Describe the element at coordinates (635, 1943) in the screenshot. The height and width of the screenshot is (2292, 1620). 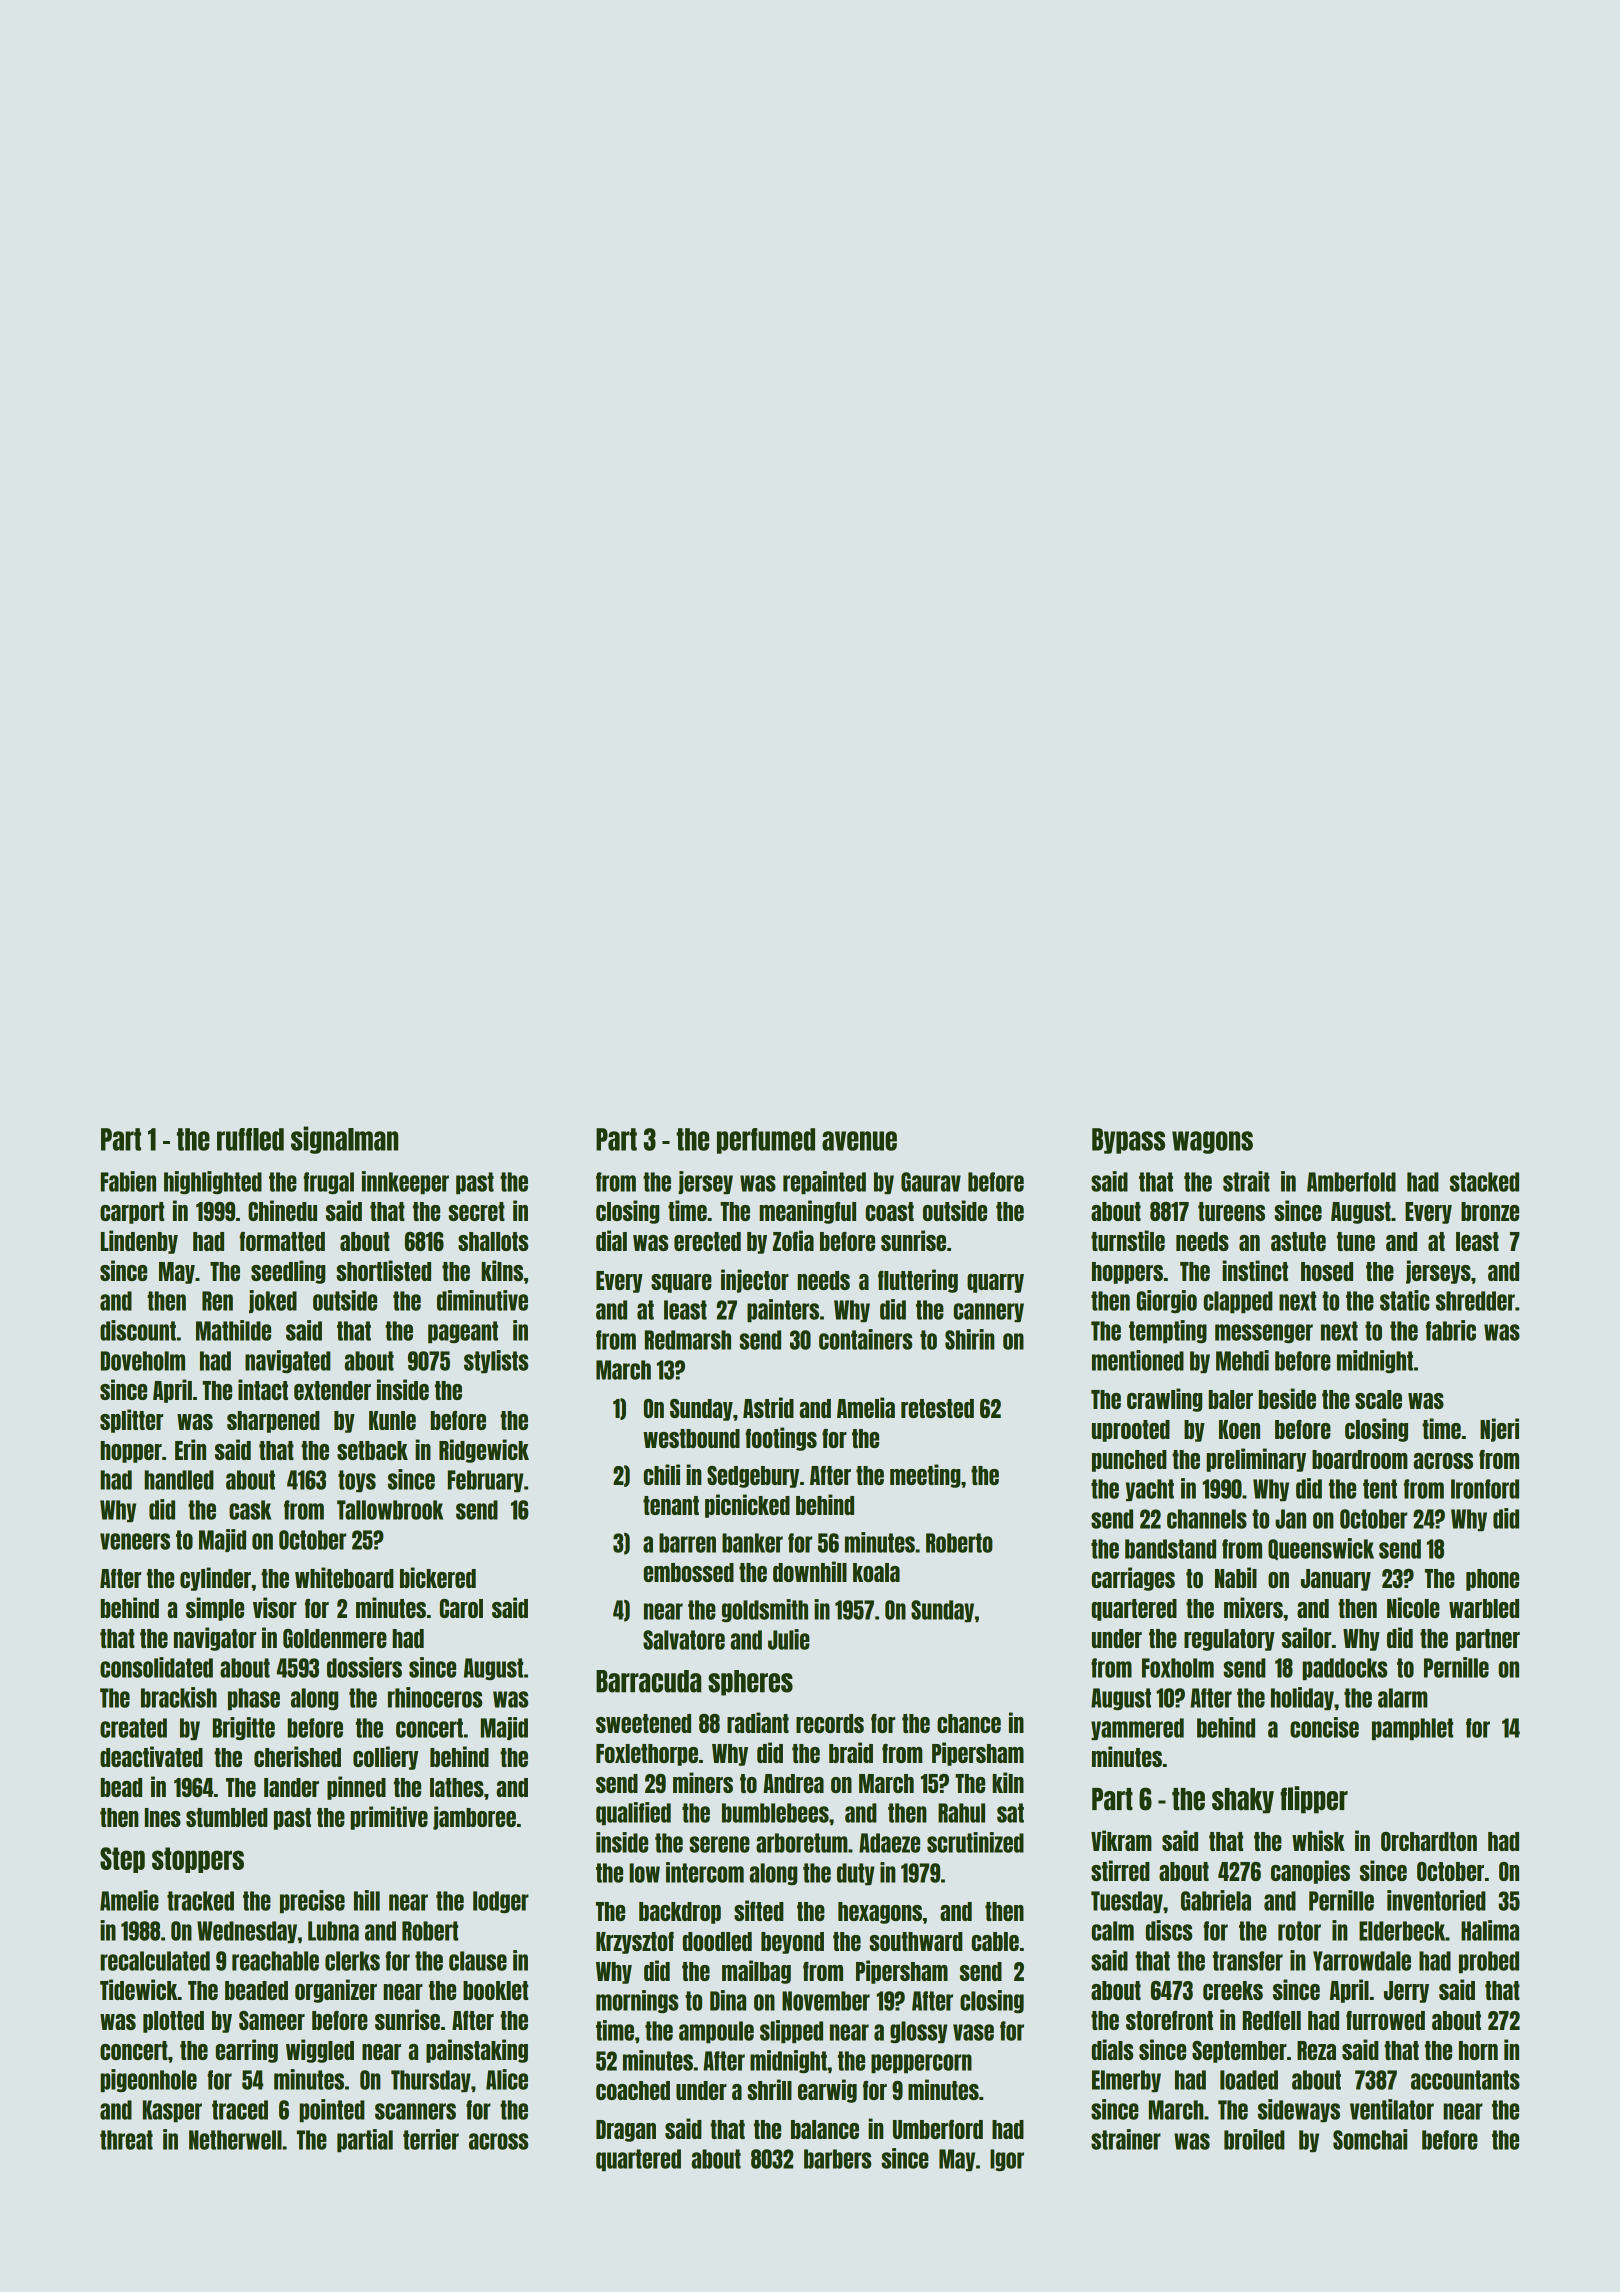
I see `Krzysztof` at that location.
